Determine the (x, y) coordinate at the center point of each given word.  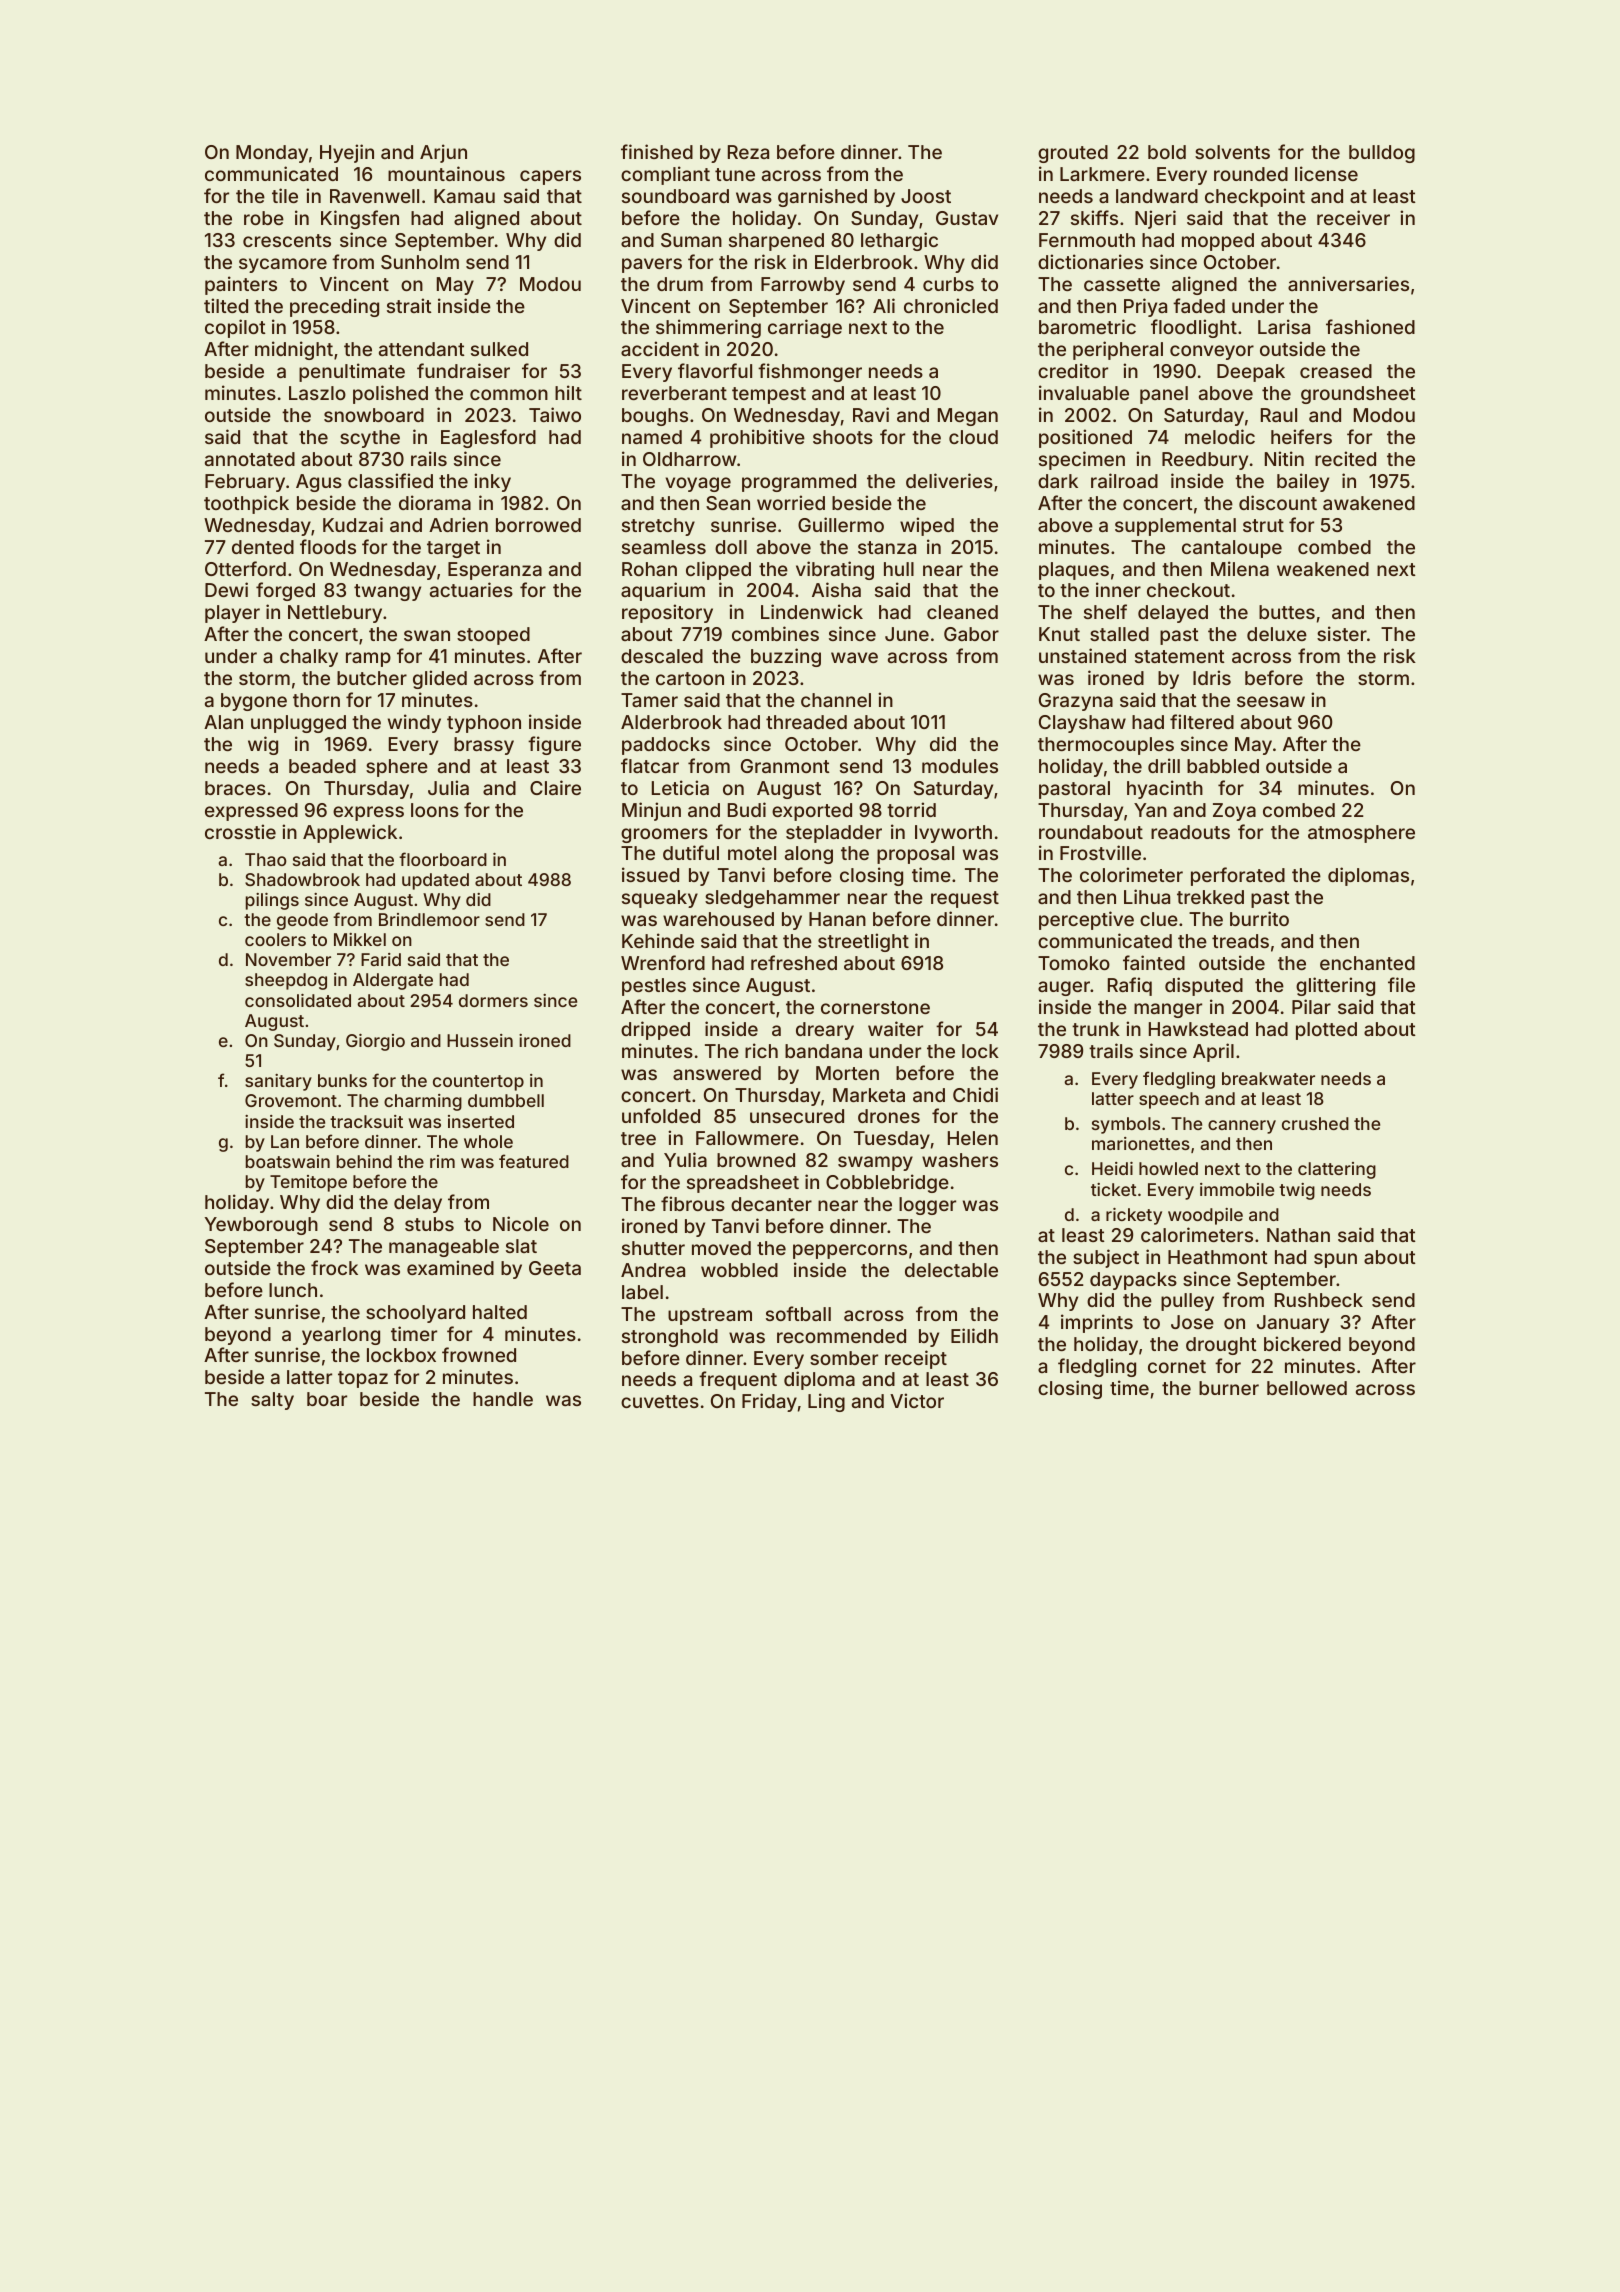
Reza (748, 152)
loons (435, 810)
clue (1159, 919)
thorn (316, 700)
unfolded (661, 1115)
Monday (272, 154)
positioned (1085, 438)
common (509, 394)
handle (503, 1399)
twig (1297, 1191)
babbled (1223, 766)
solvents (1232, 152)
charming (423, 1102)
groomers (664, 835)
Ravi (871, 414)
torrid (911, 809)
